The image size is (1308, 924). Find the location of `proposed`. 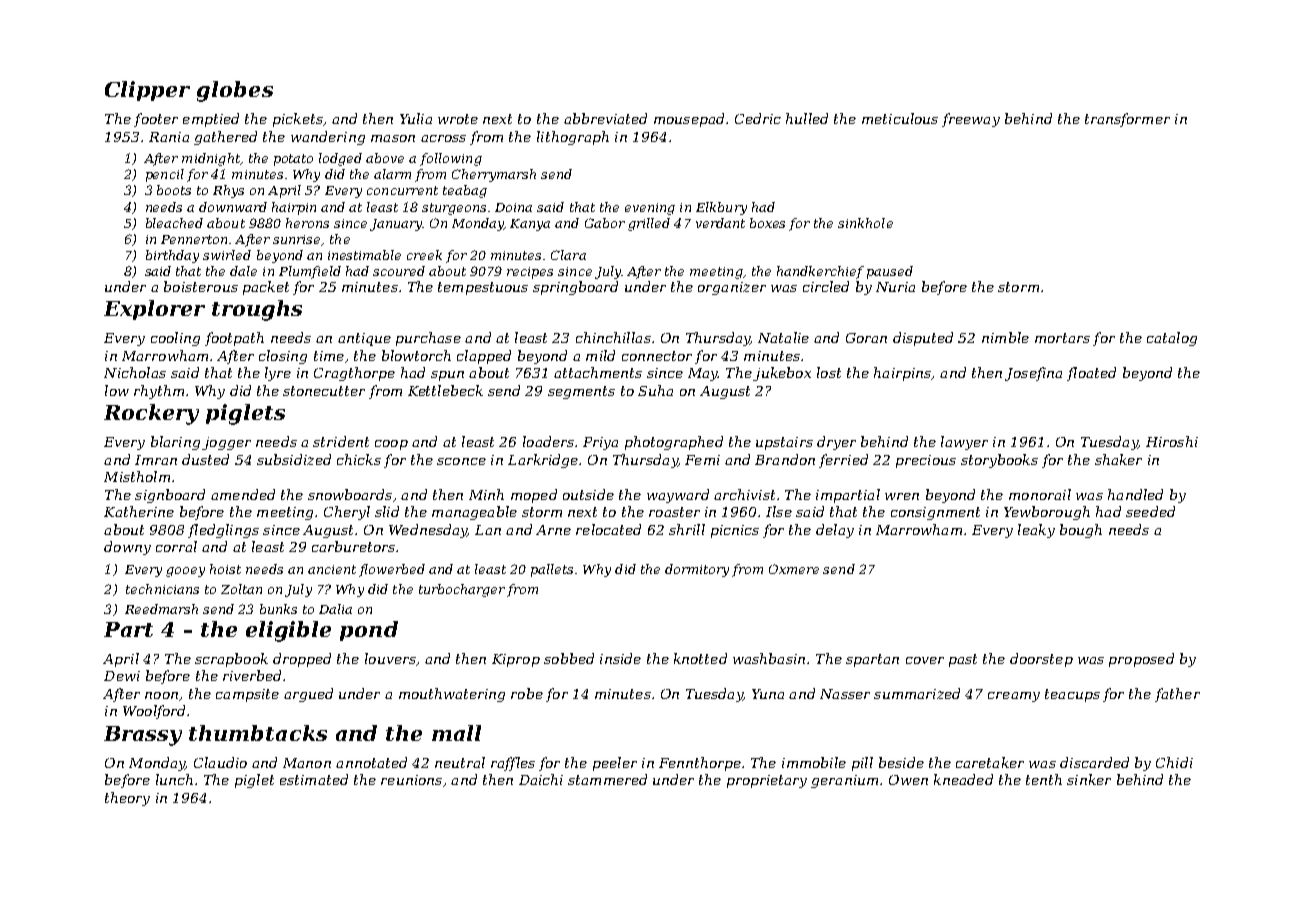

proposed is located at coordinates (1141, 660).
